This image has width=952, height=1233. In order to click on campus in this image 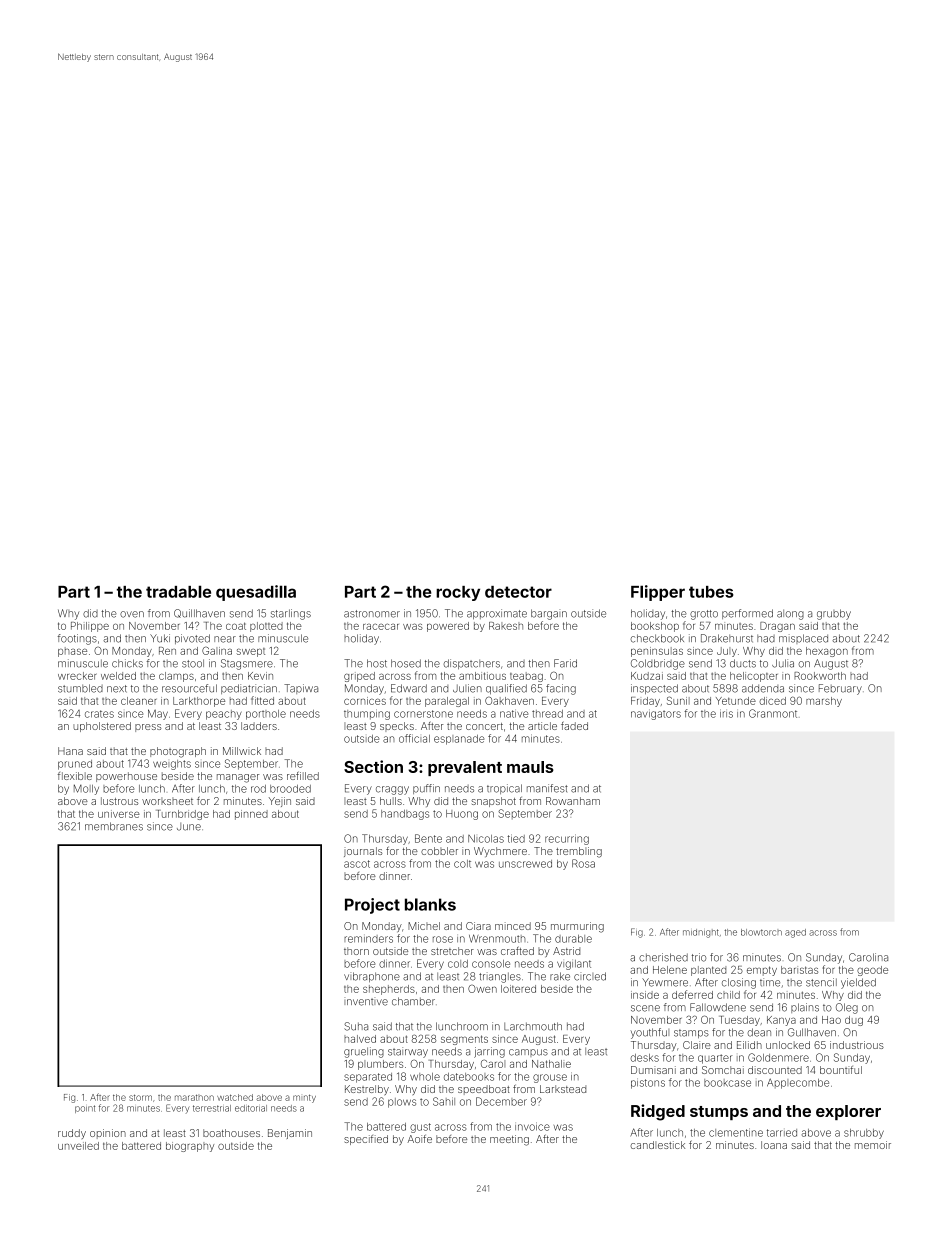, I will do `click(528, 1053)`.
